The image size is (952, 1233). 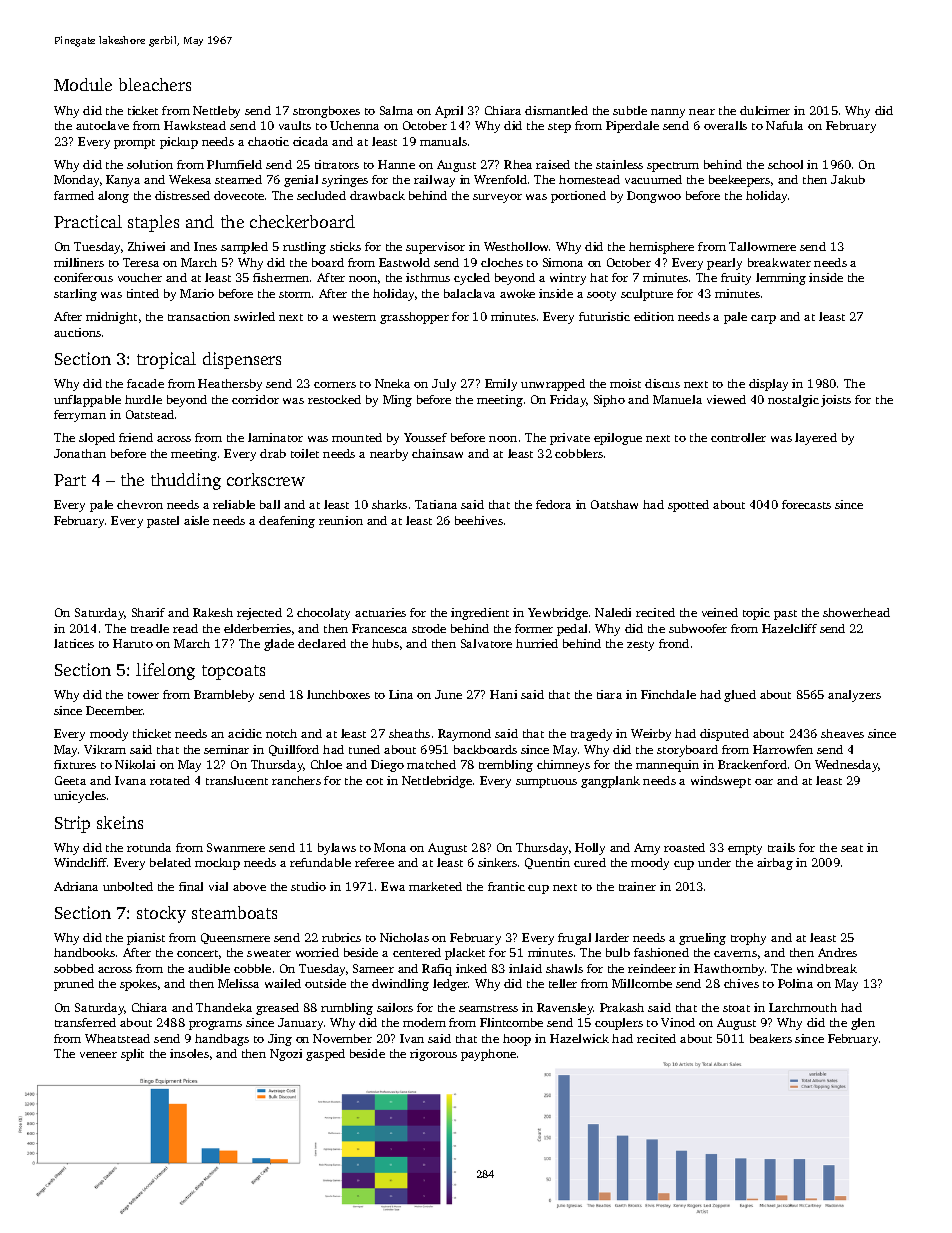 I want to click on programs, so click(x=215, y=1025).
